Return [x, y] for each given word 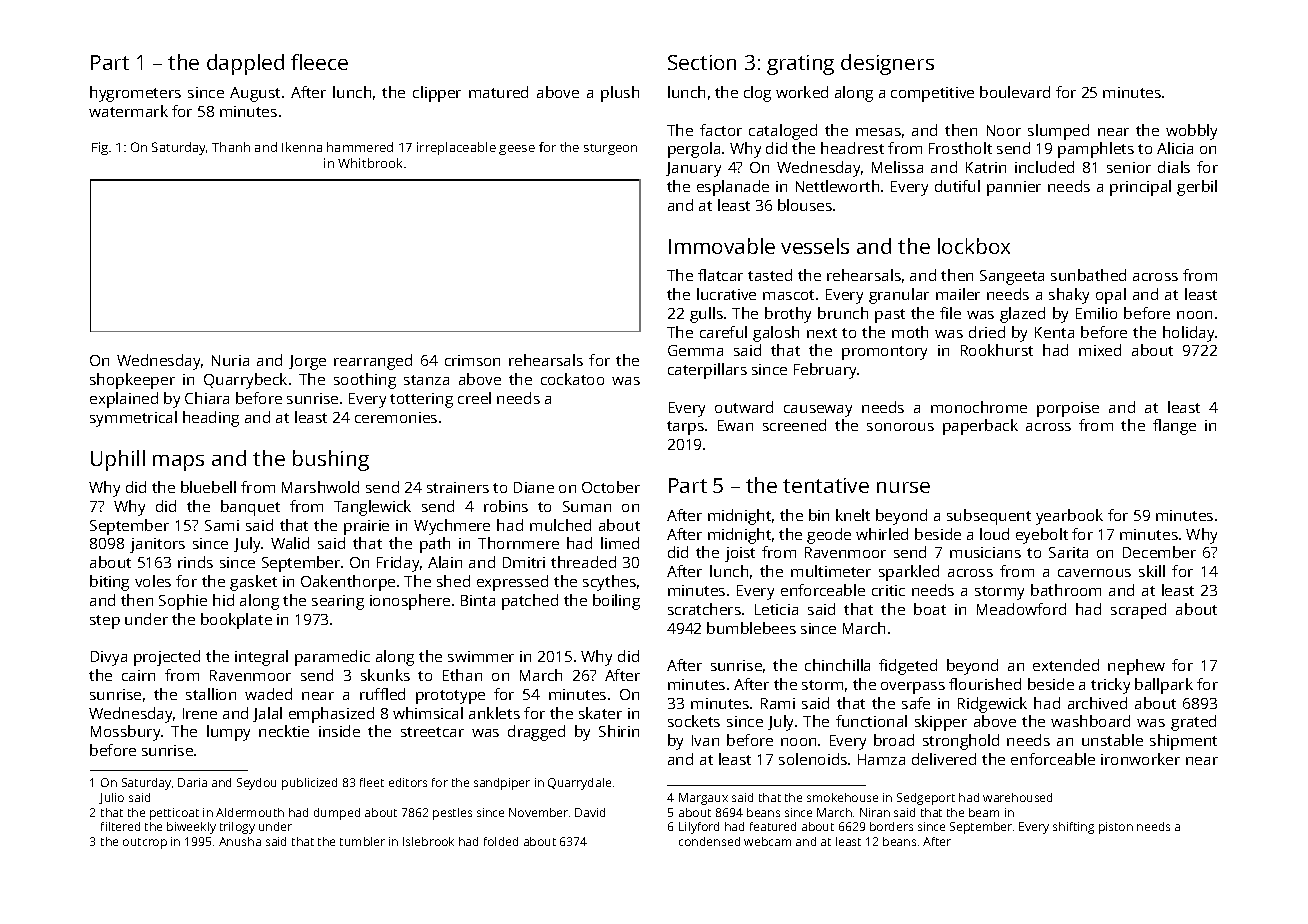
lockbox [974, 246]
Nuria [230, 360]
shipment [1183, 742]
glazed [1022, 315]
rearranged [373, 362]
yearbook [1069, 517]
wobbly [1191, 132]
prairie [366, 527]
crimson [472, 360]
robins [506, 506]
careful [723, 332]
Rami [778, 703]
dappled [245, 64]
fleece [319, 62]
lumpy [228, 733]
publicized [309, 784]
